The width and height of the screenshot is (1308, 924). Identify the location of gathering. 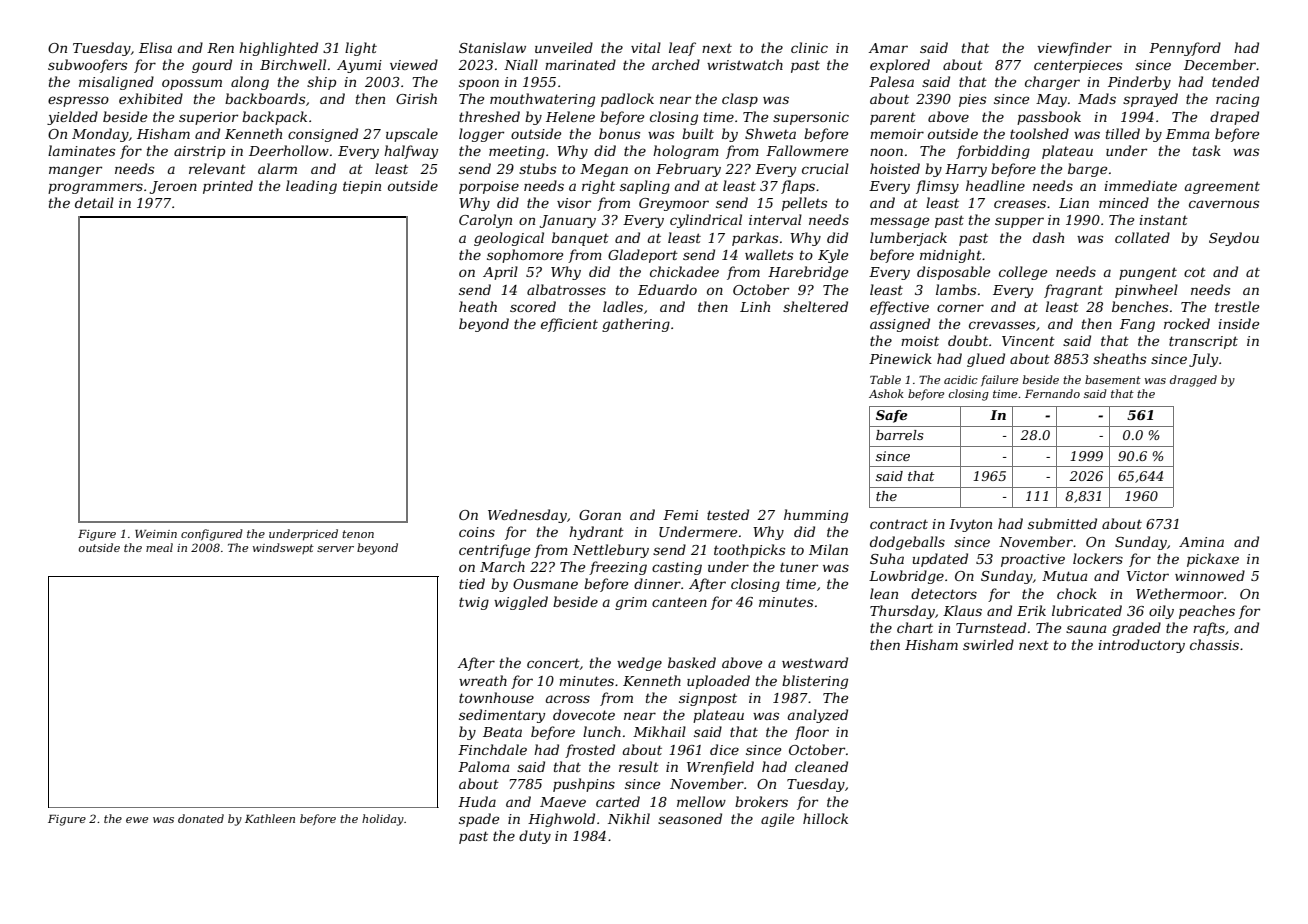
(636, 325).
